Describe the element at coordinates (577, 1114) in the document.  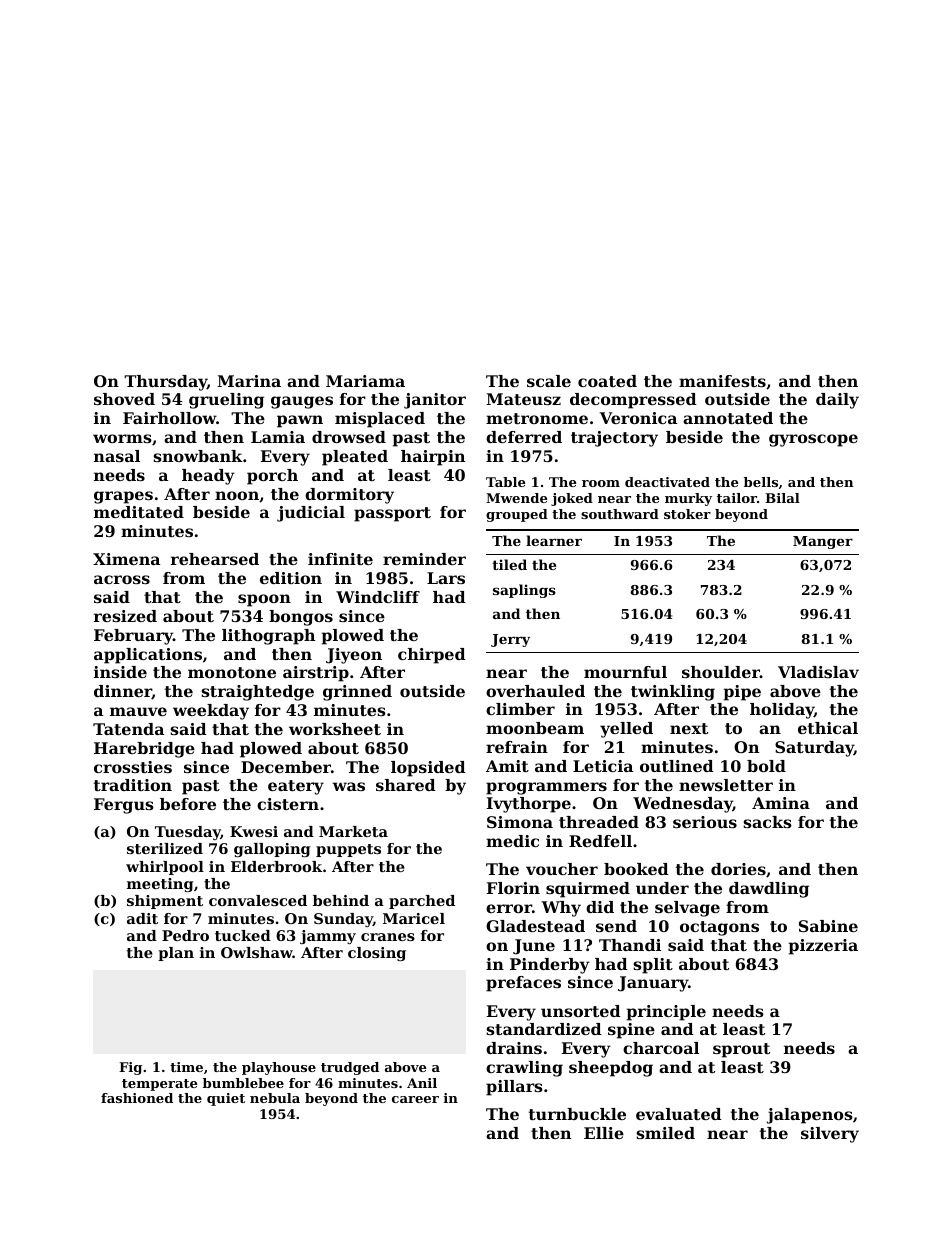
I see `turnbuckle` at that location.
